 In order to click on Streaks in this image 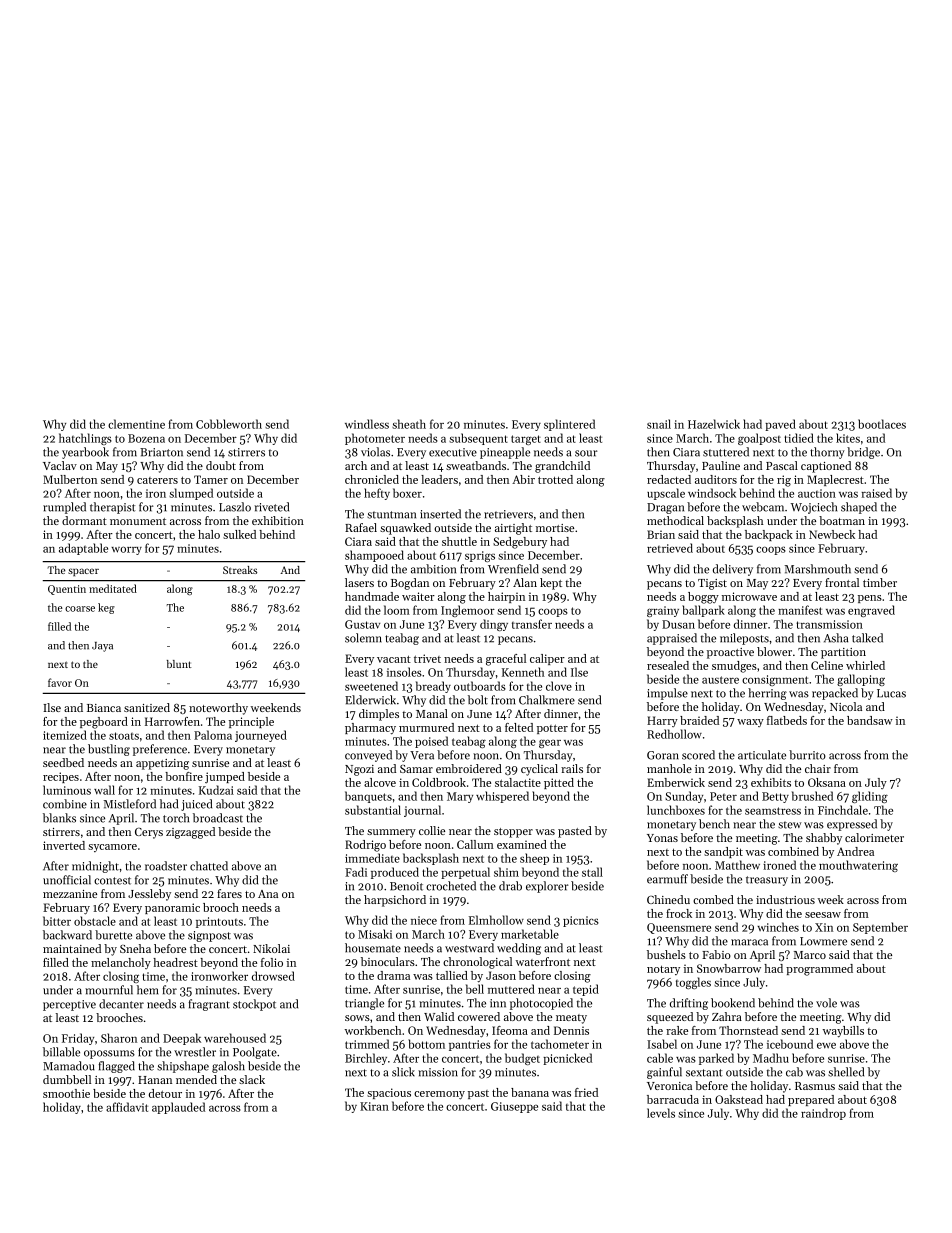, I will do `click(240, 570)`.
